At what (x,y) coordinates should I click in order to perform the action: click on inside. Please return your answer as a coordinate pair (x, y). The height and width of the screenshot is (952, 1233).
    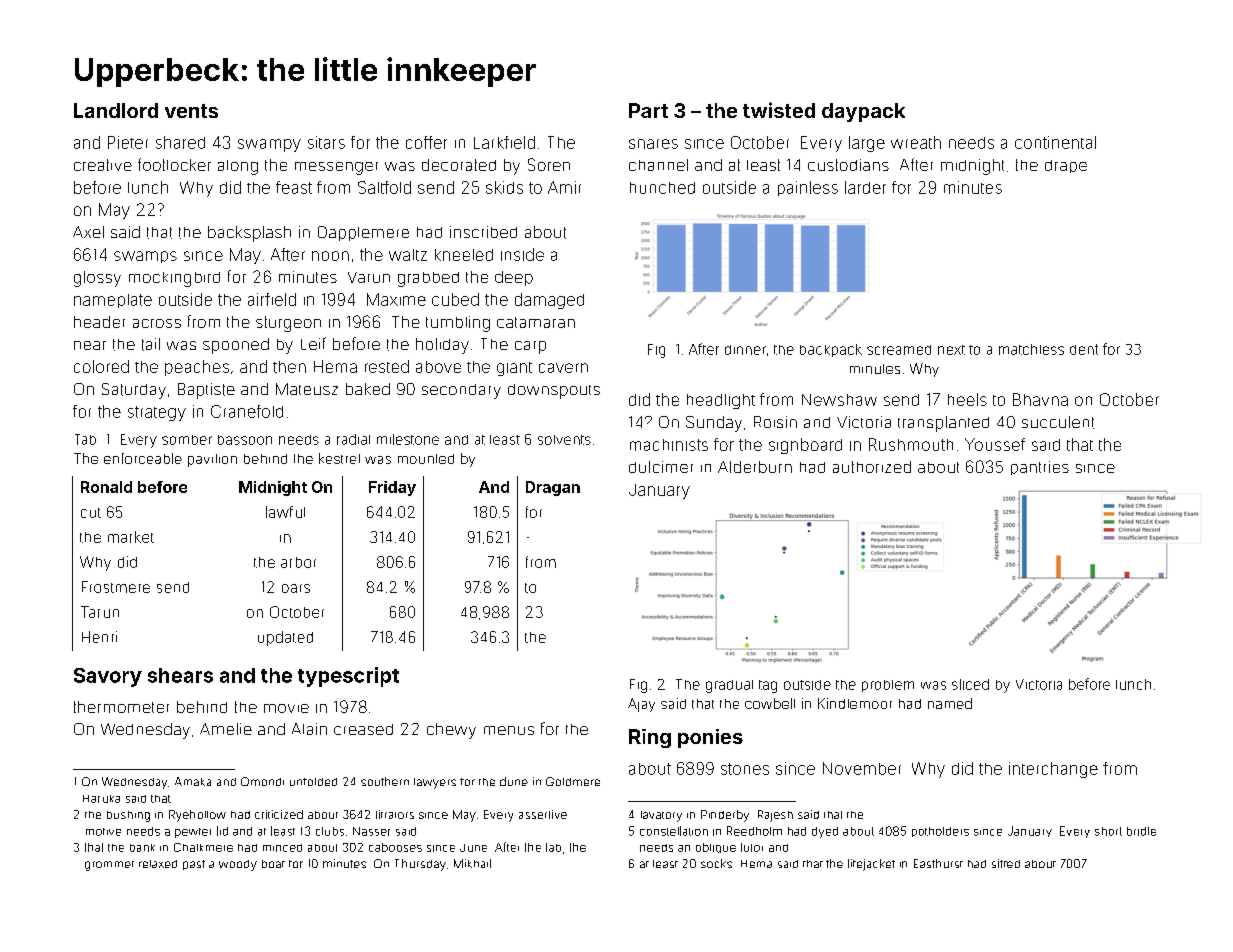
    Looking at the image, I should click on (522, 254).
